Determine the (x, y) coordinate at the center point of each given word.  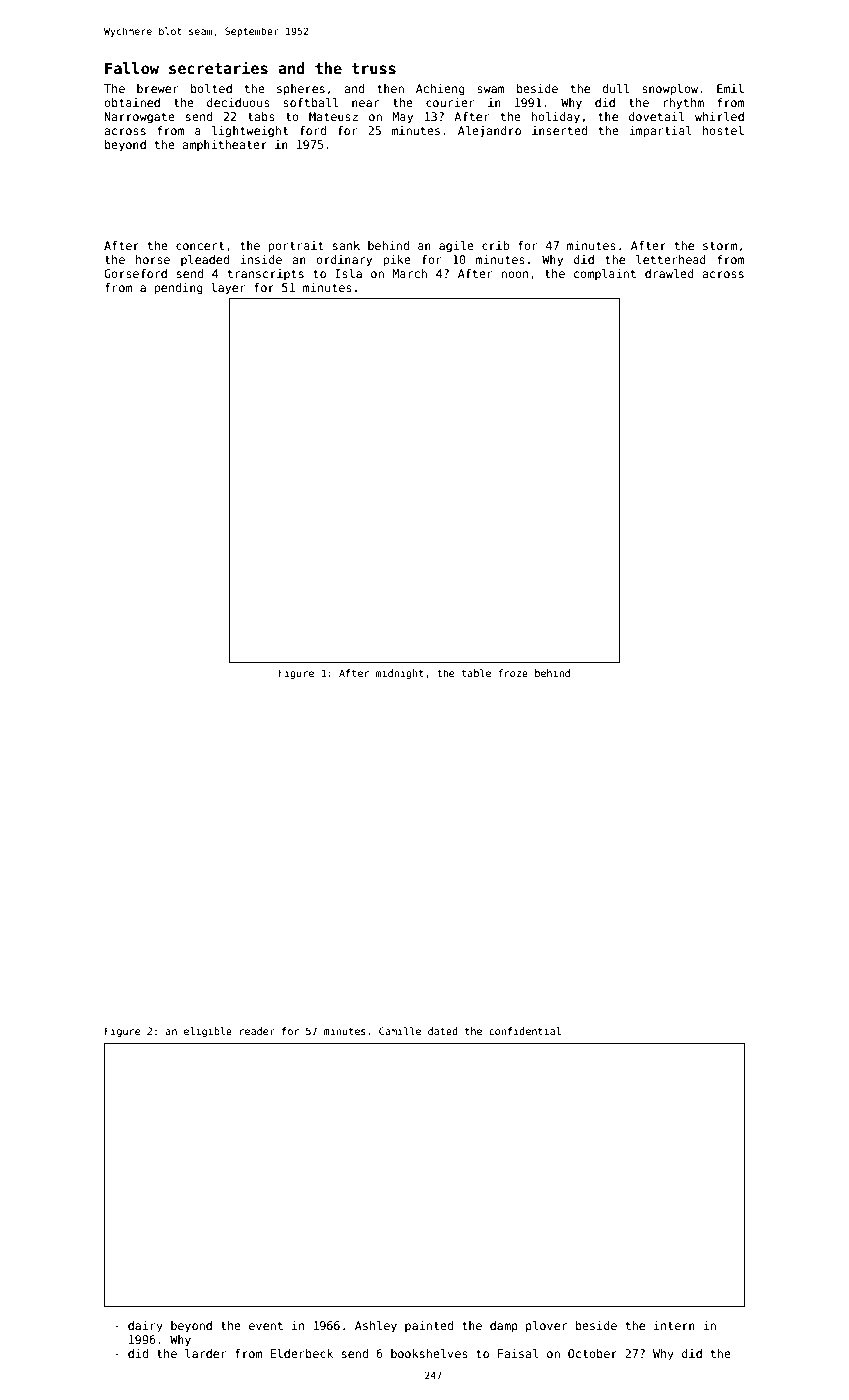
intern (674, 1325)
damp (504, 1327)
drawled (669, 273)
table (476, 673)
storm (720, 246)
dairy (145, 1327)
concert (200, 246)
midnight (400, 674)
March (409, 273)
